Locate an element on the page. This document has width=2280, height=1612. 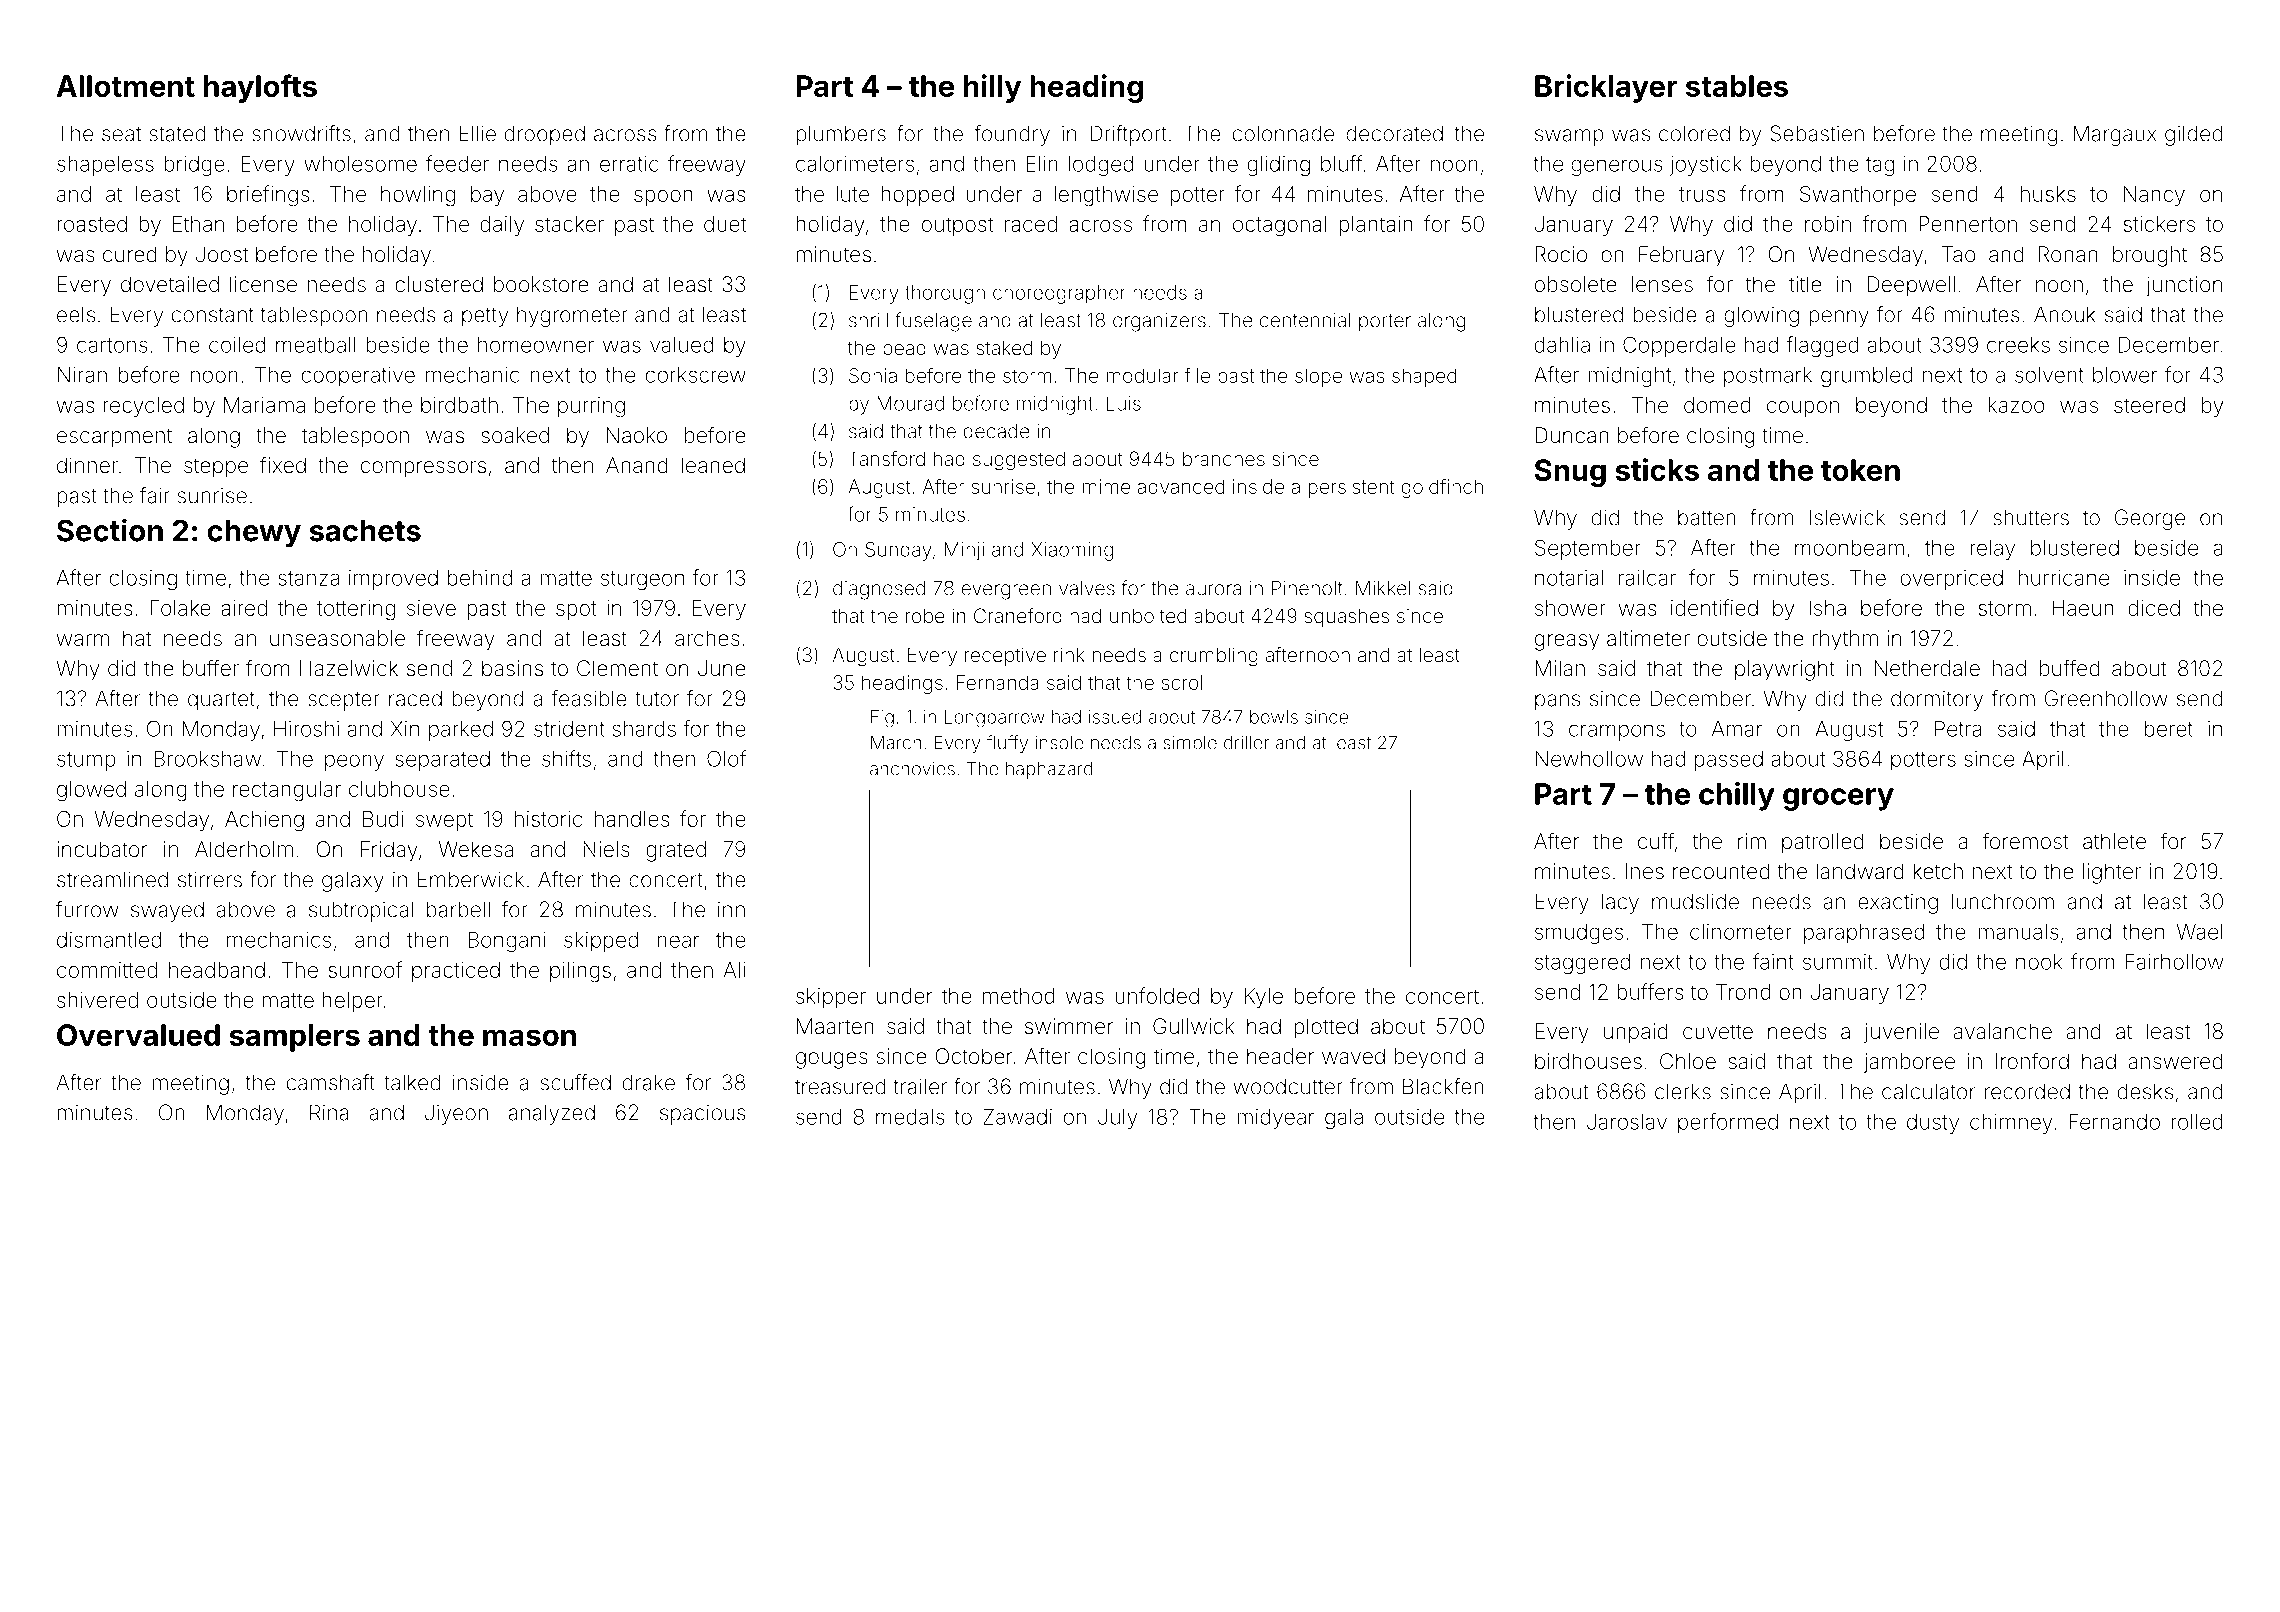
haylofts is located at coordinates (260, 88).
